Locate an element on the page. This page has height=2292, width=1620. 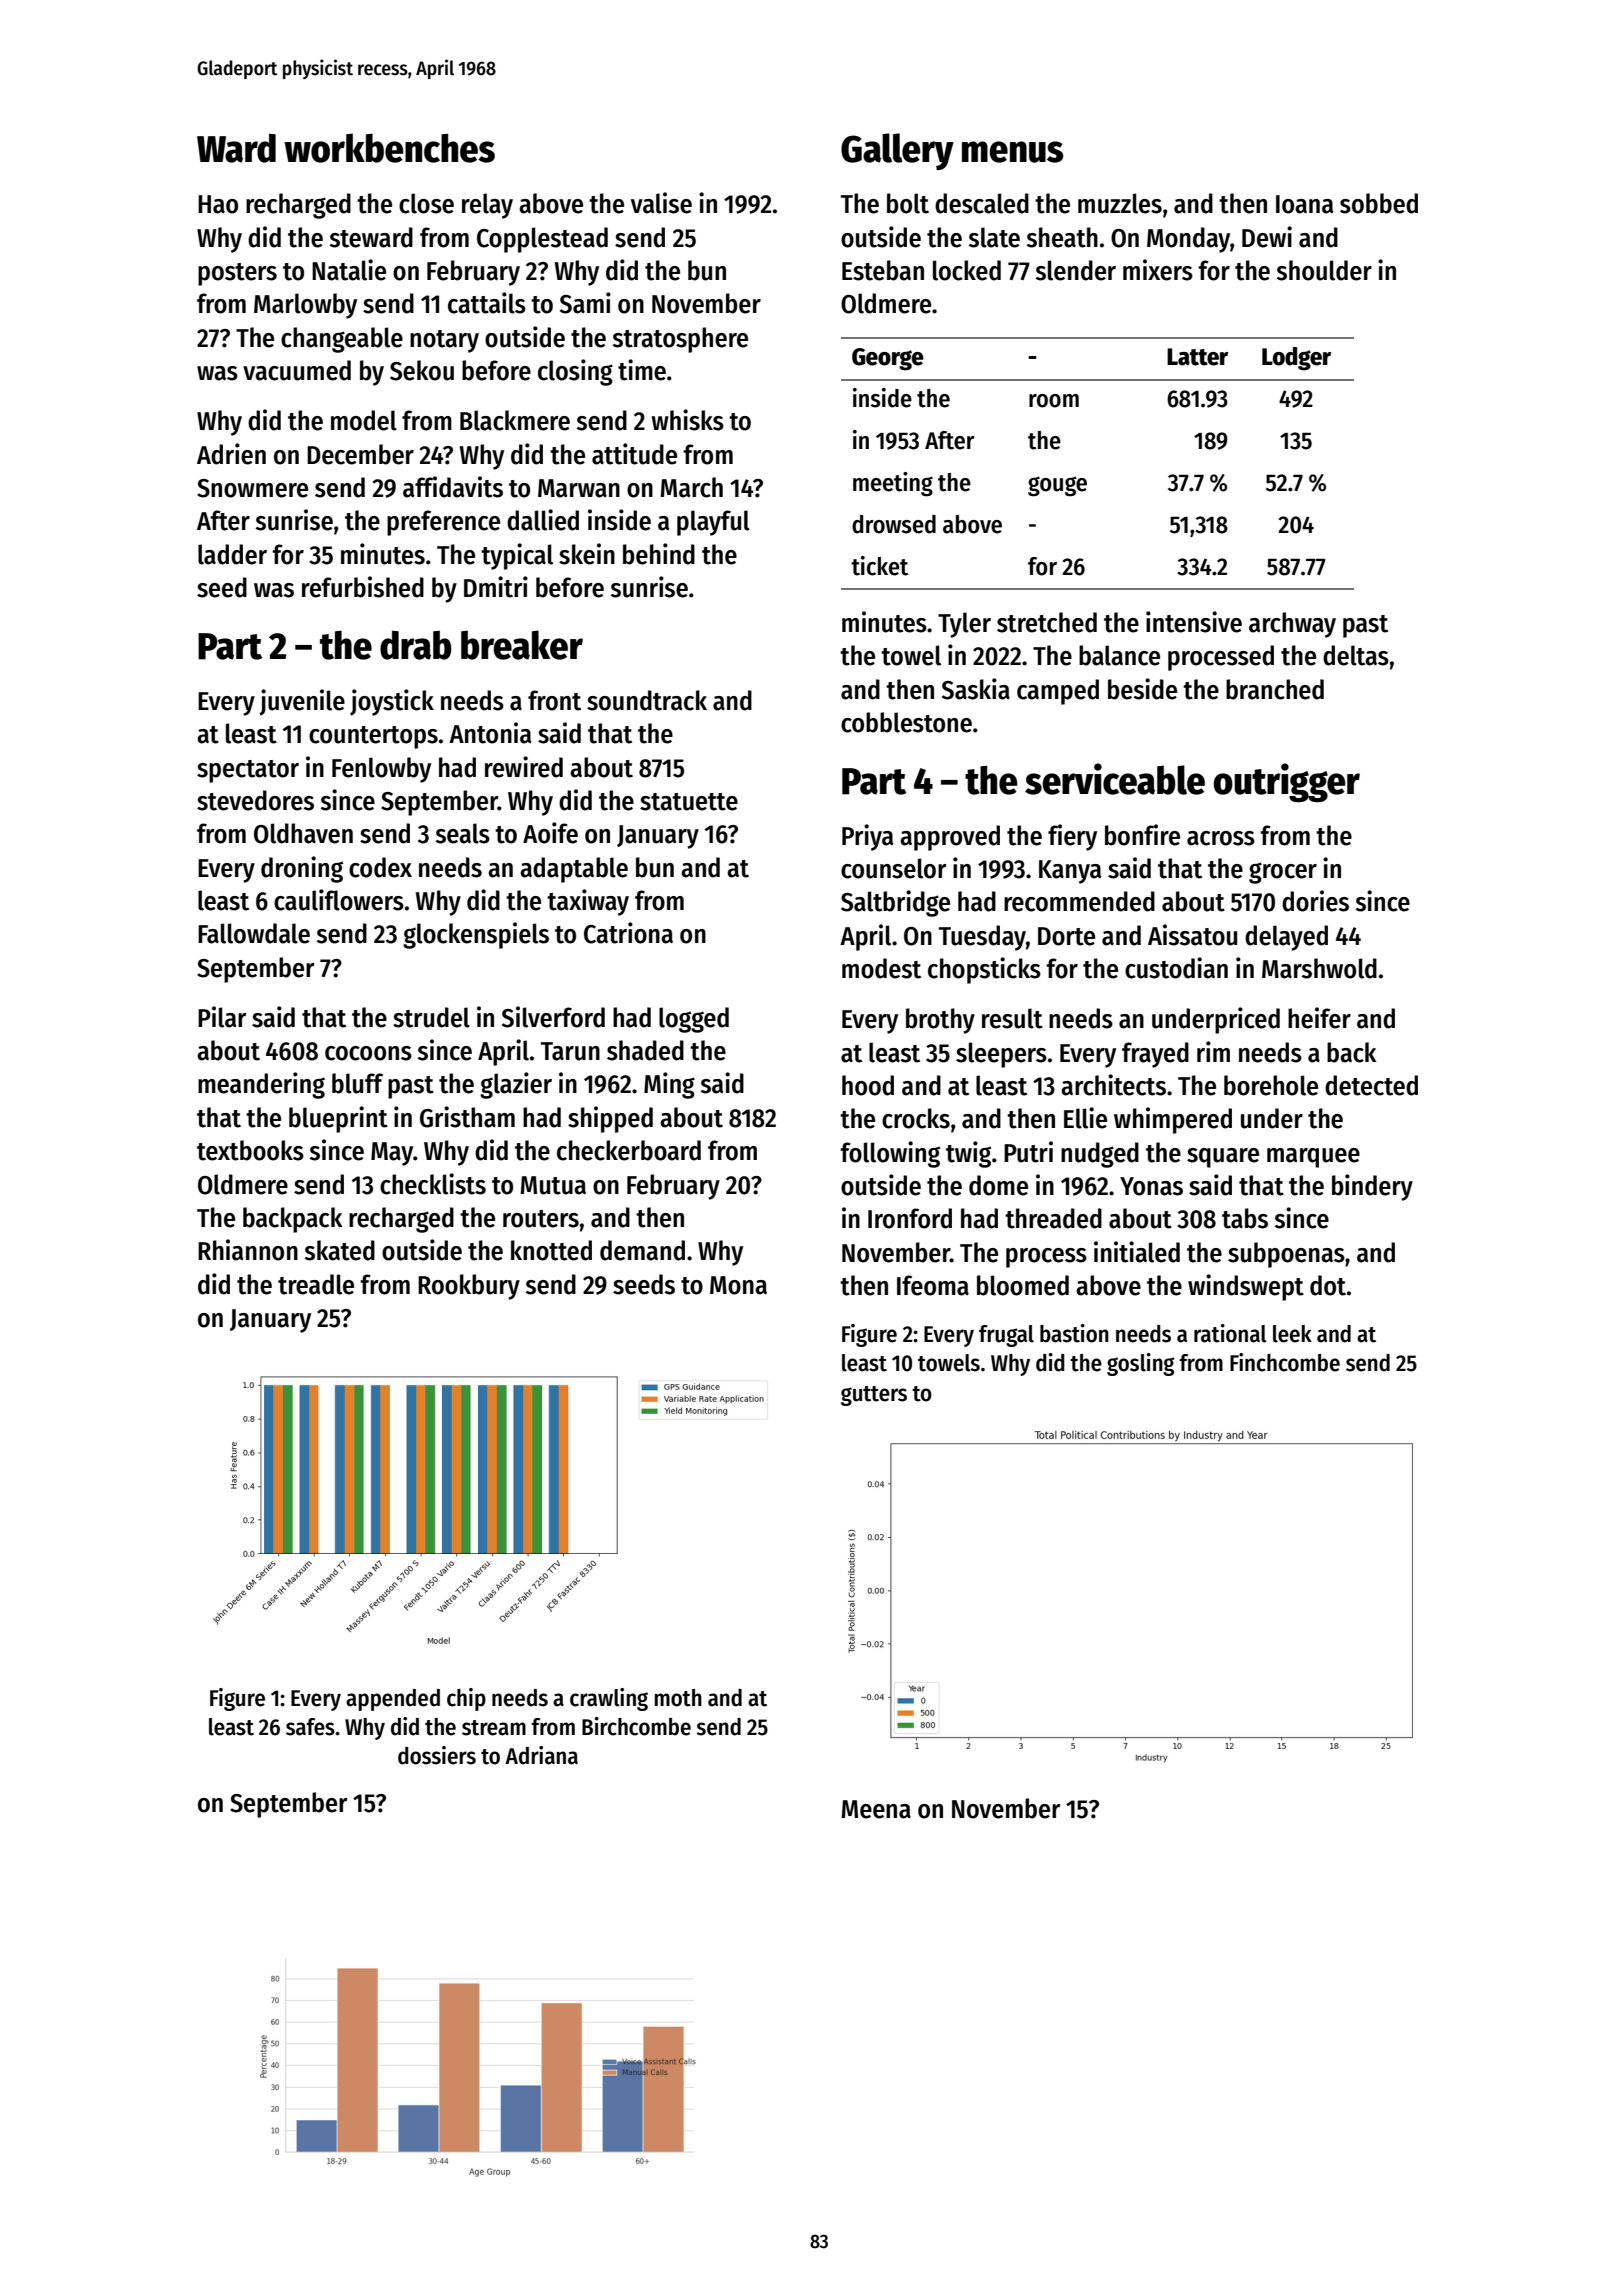
Birchcombe is located at coordinates (636, 1726).
